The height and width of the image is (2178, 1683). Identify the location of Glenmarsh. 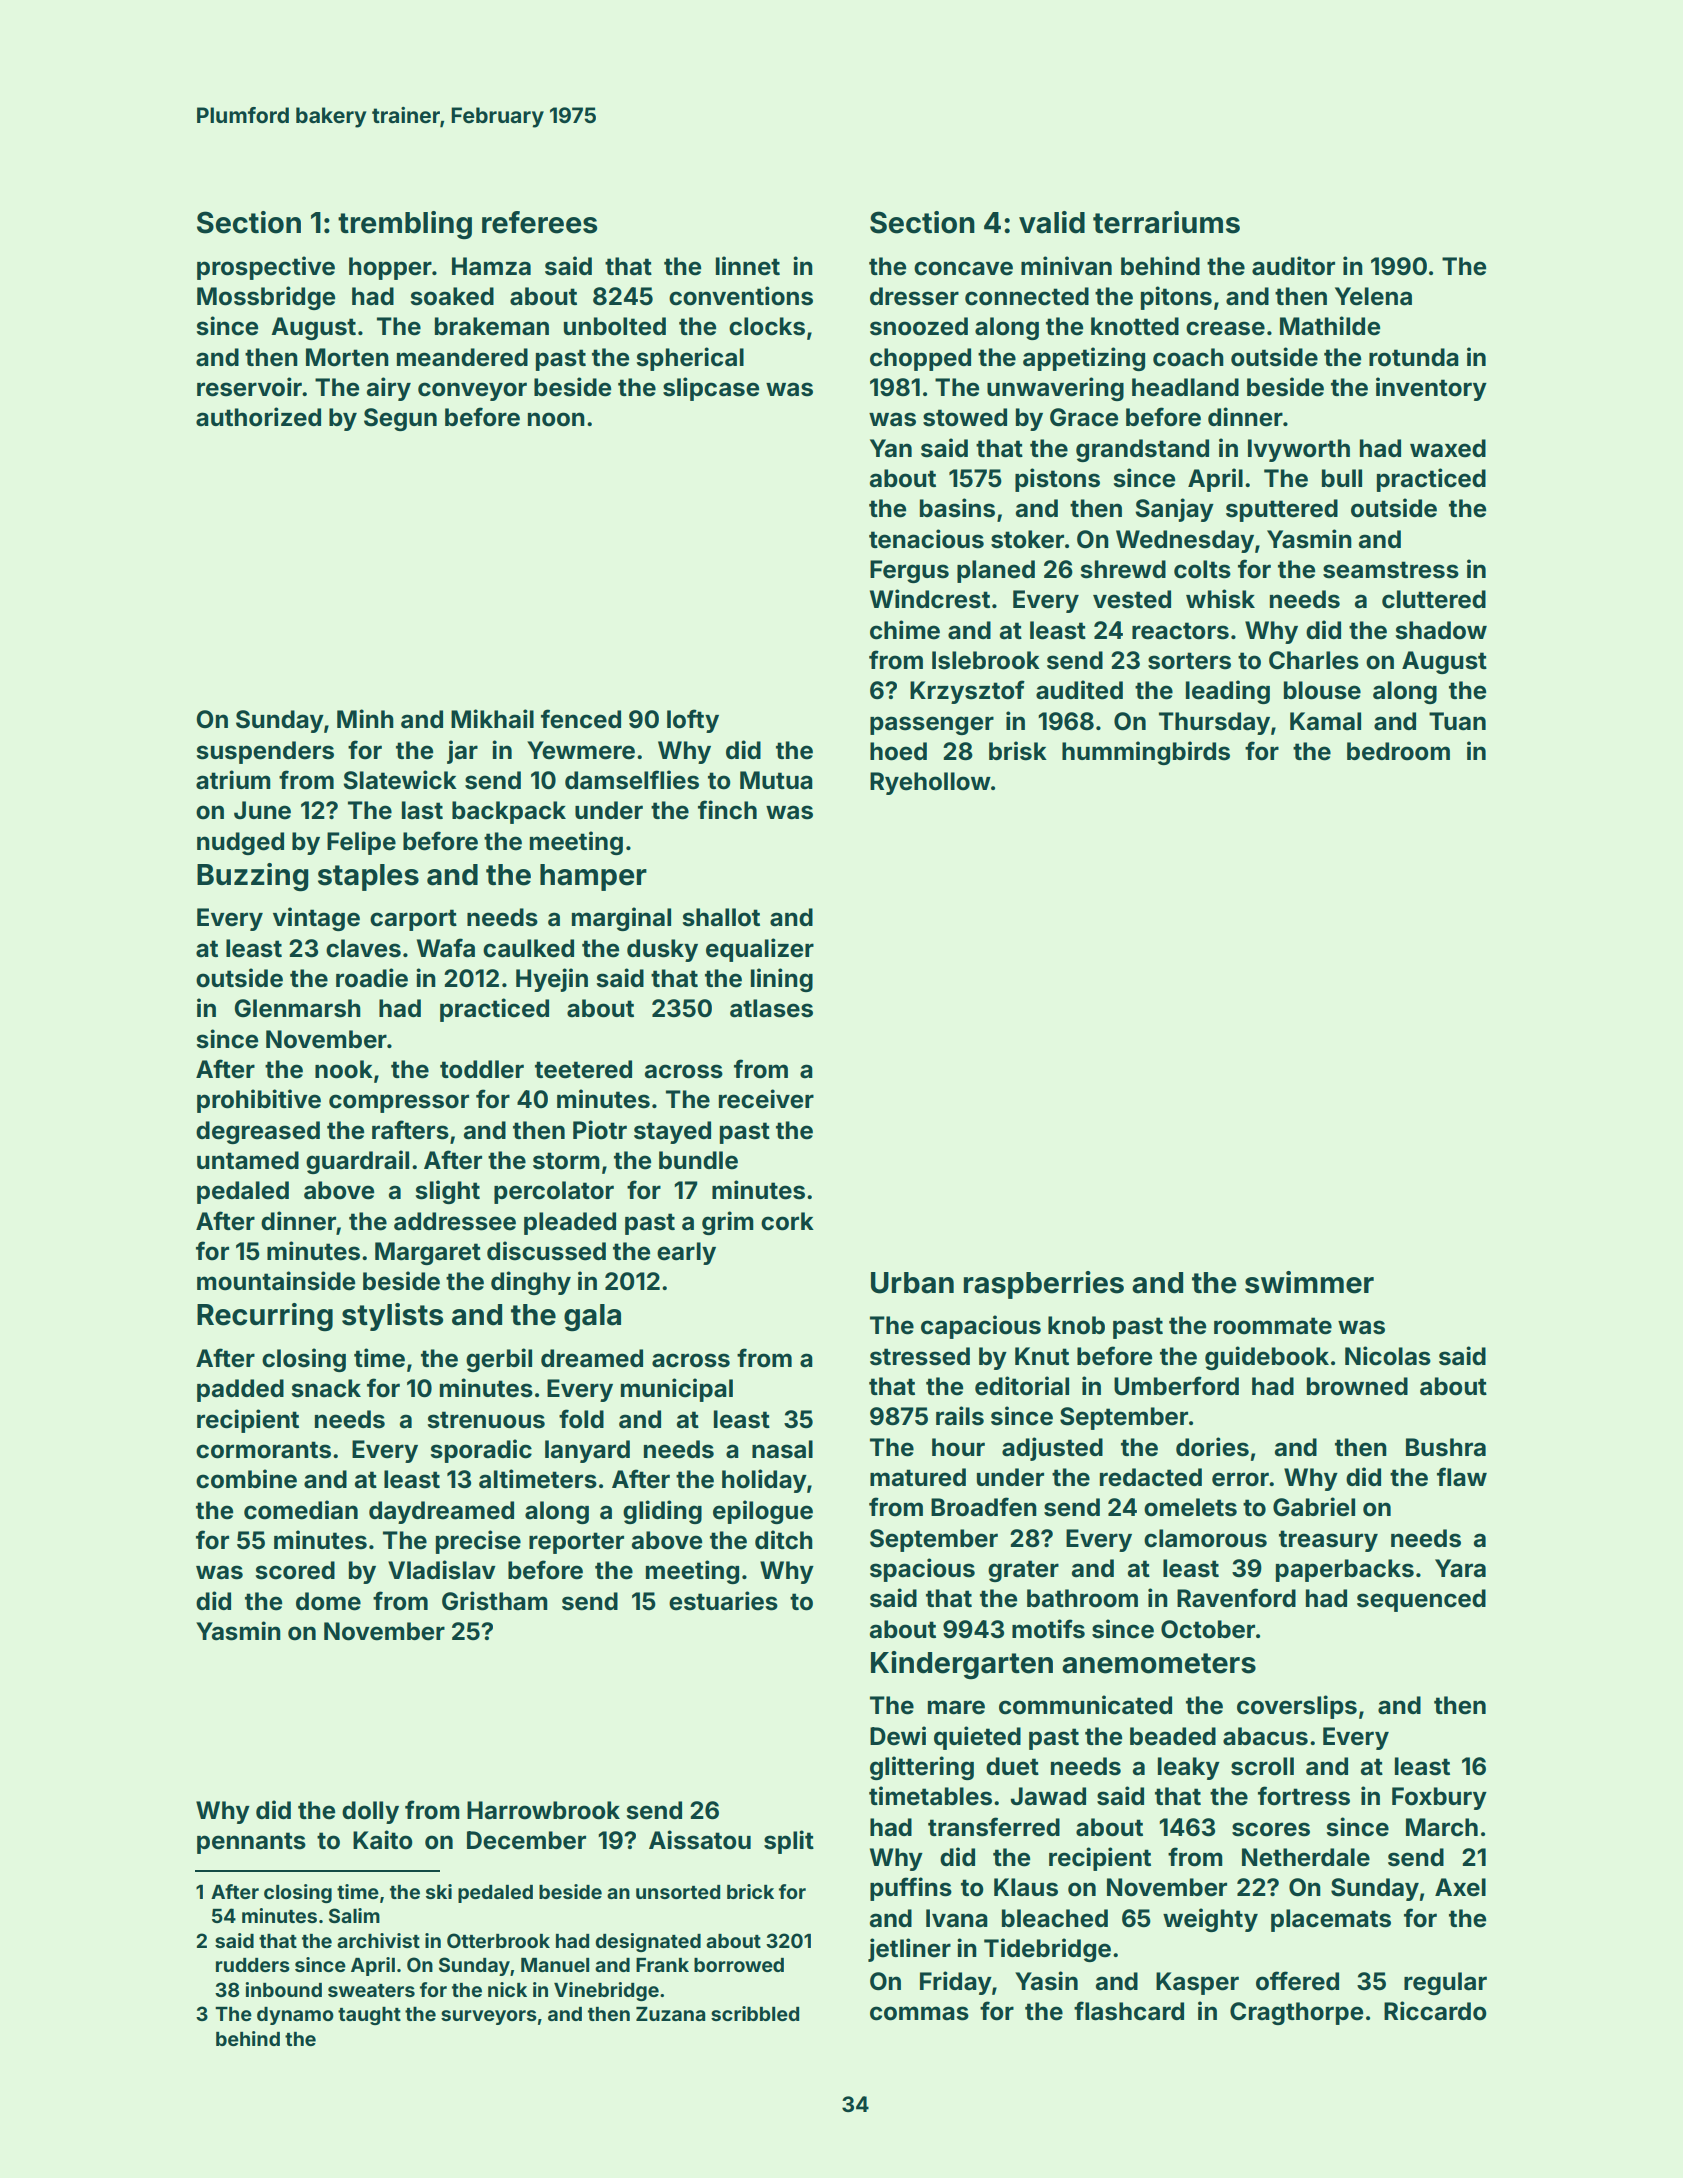
(298, 1008).
